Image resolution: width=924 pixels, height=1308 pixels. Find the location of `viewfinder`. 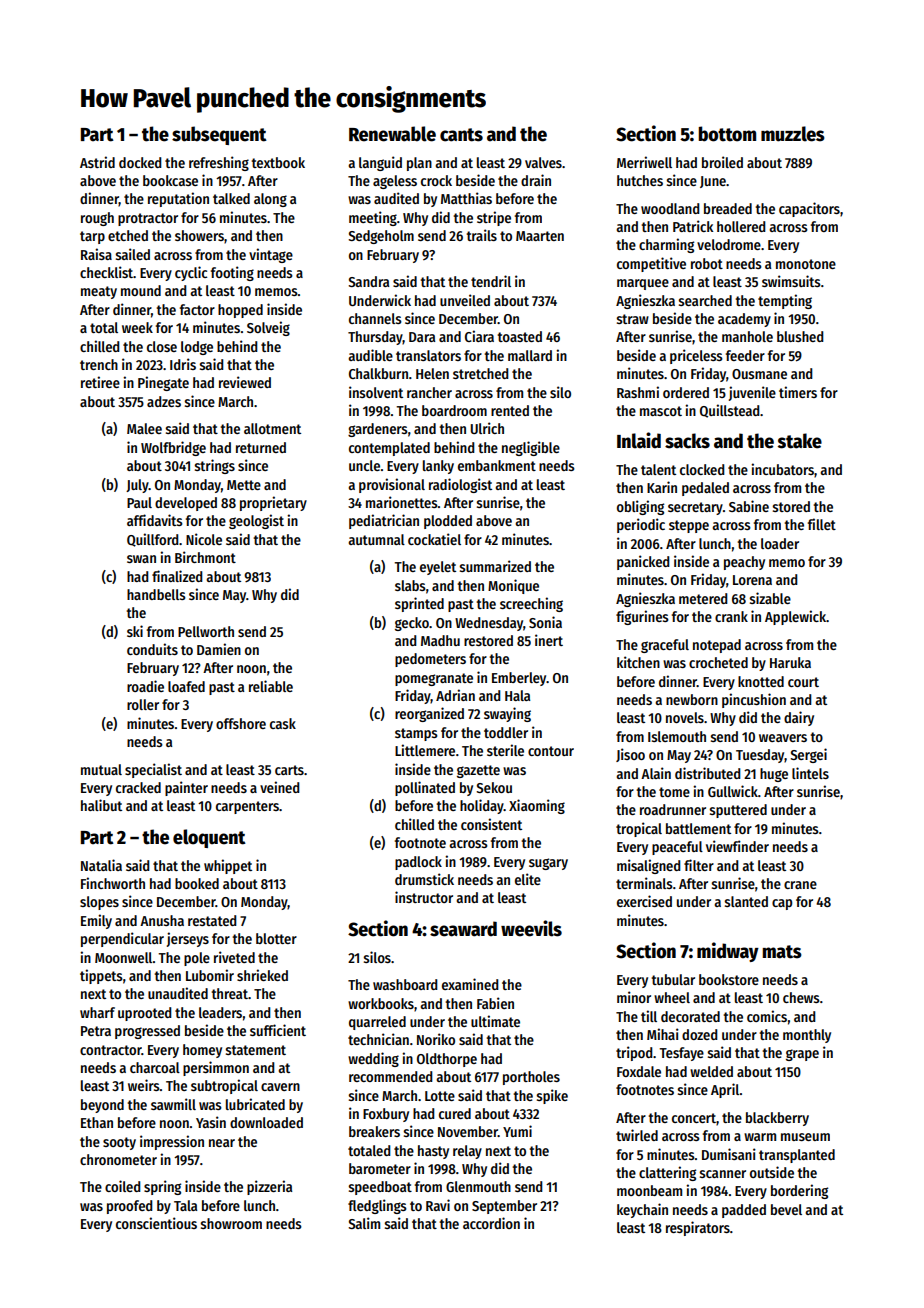

viewfinder is located at coordinates (737, 846).
